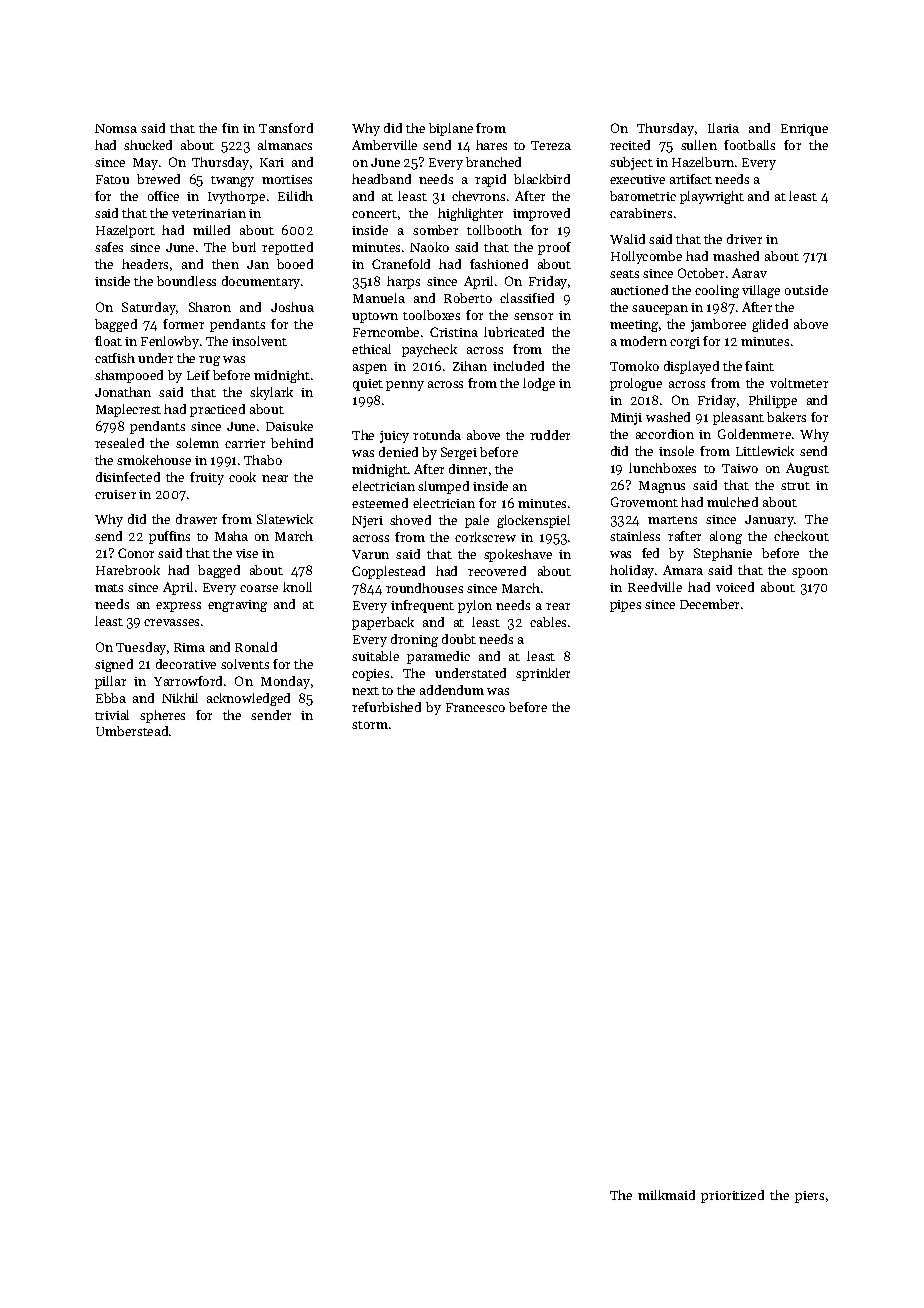  Describe the element at coordinates (197, 443) in the screenshot. I see `solemn` at that location.
